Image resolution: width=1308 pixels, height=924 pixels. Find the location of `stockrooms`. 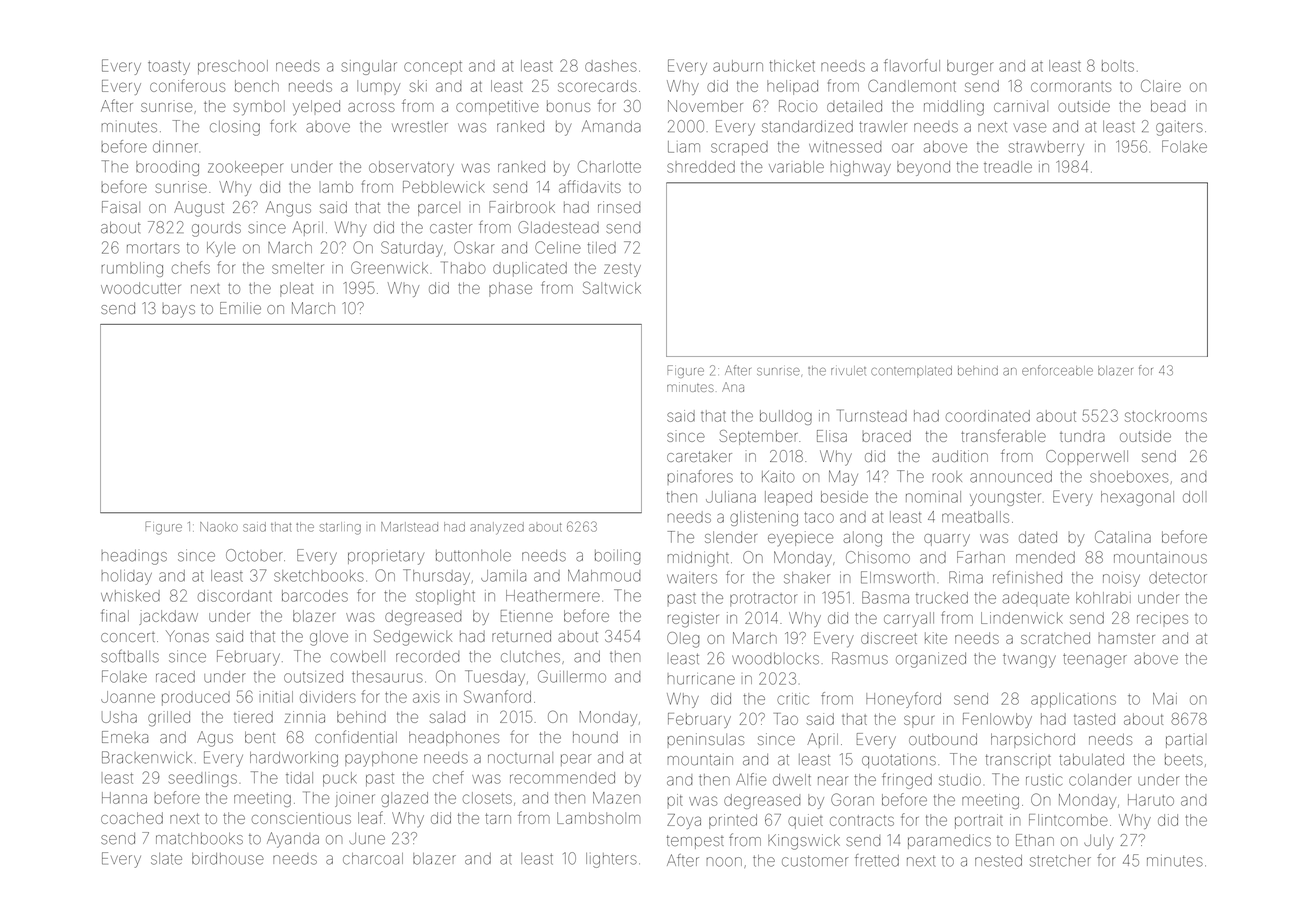

stockrooms is located at coordinates (1166, 416).
